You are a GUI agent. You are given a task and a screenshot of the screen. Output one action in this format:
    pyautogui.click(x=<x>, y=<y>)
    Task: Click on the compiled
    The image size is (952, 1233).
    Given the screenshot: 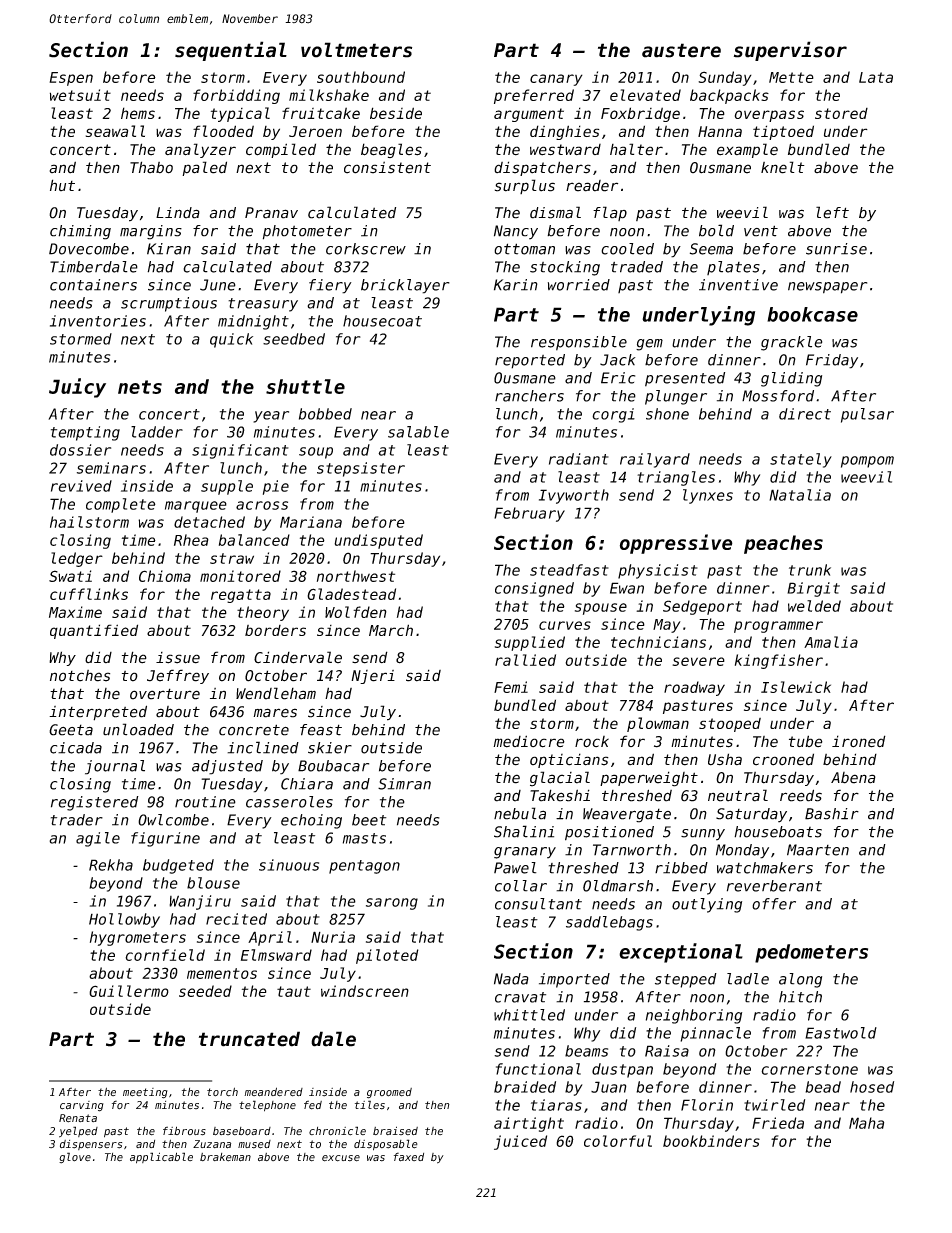 What is the action you would take?
    pyautogui.click(x=281, y=150)
